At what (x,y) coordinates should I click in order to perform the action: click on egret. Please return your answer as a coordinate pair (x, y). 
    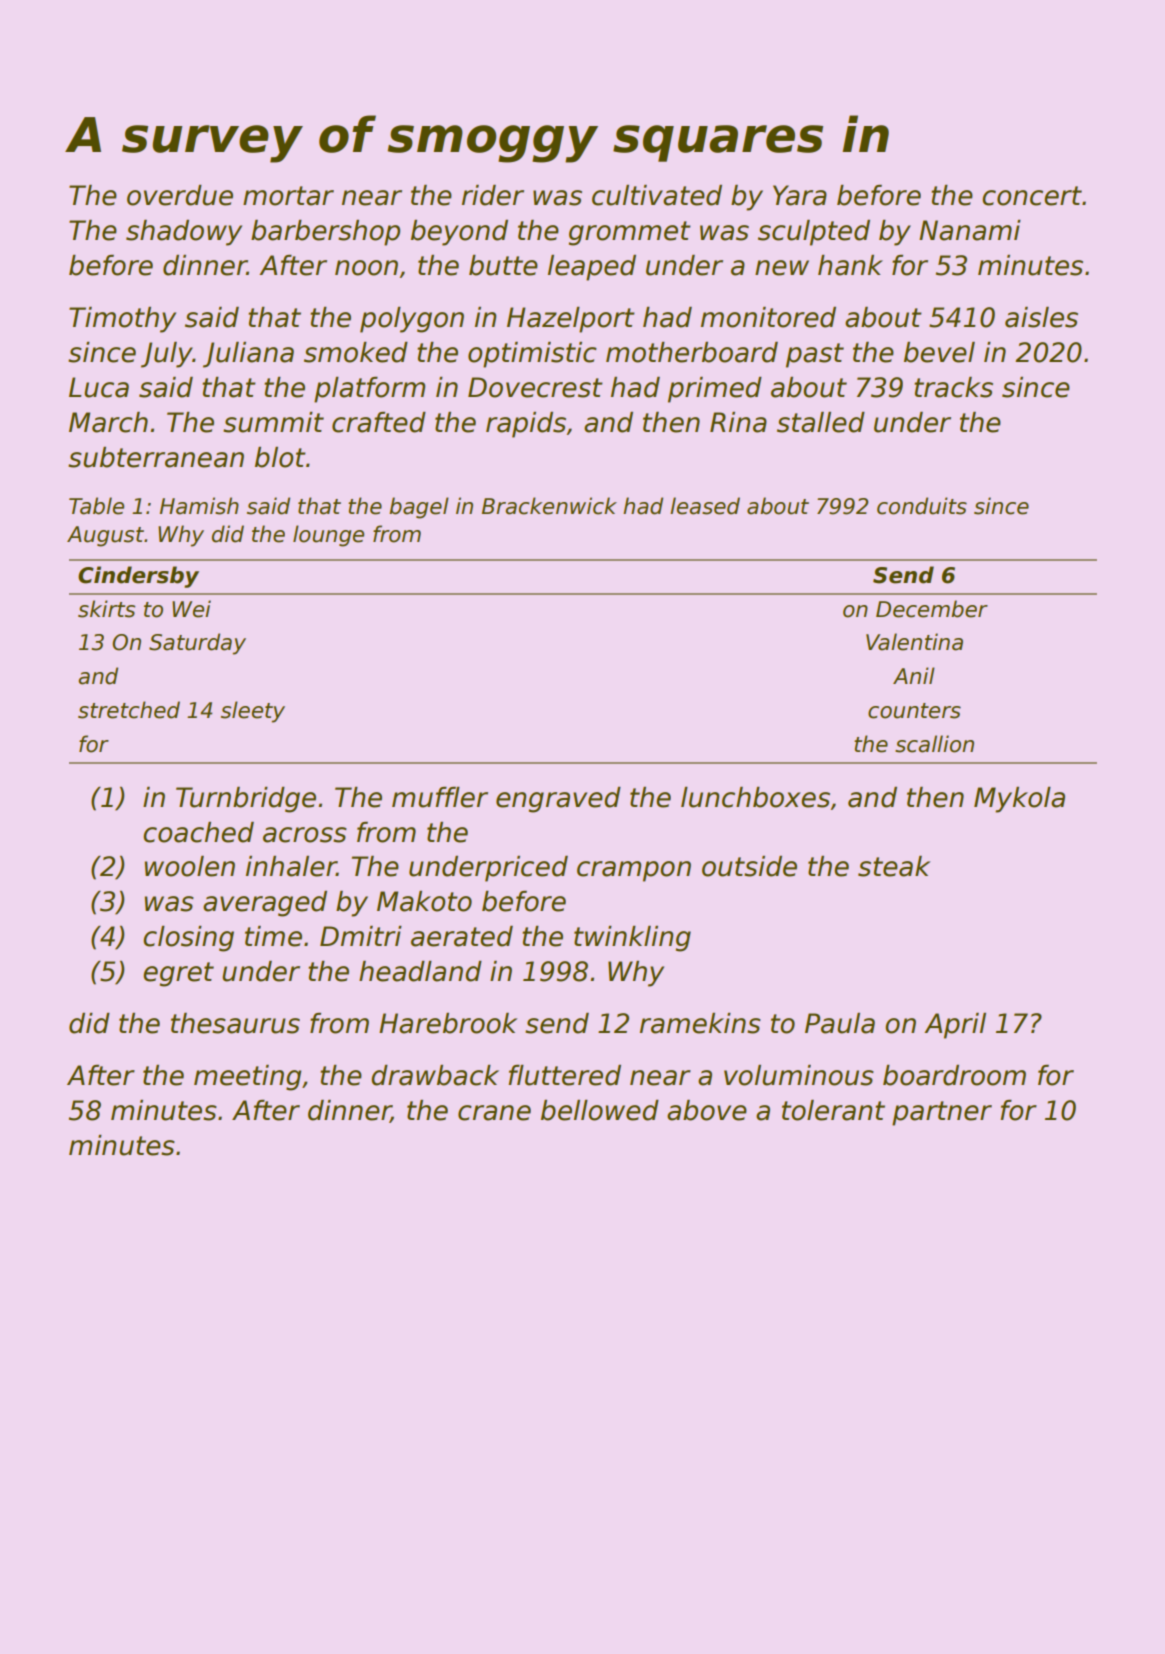
    Looking at the image, I should click on (178, 974).
